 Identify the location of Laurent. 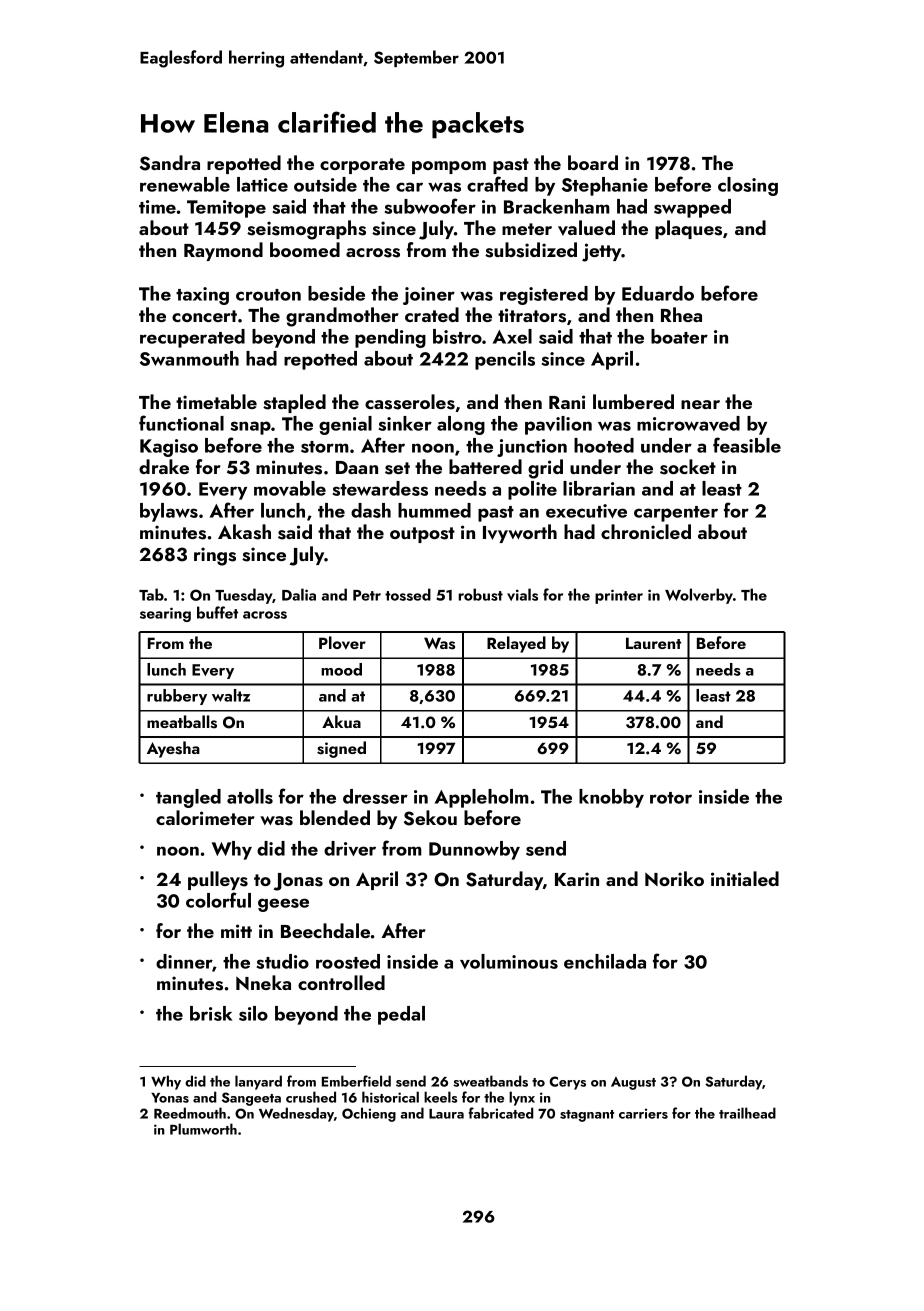
(653, 643).
